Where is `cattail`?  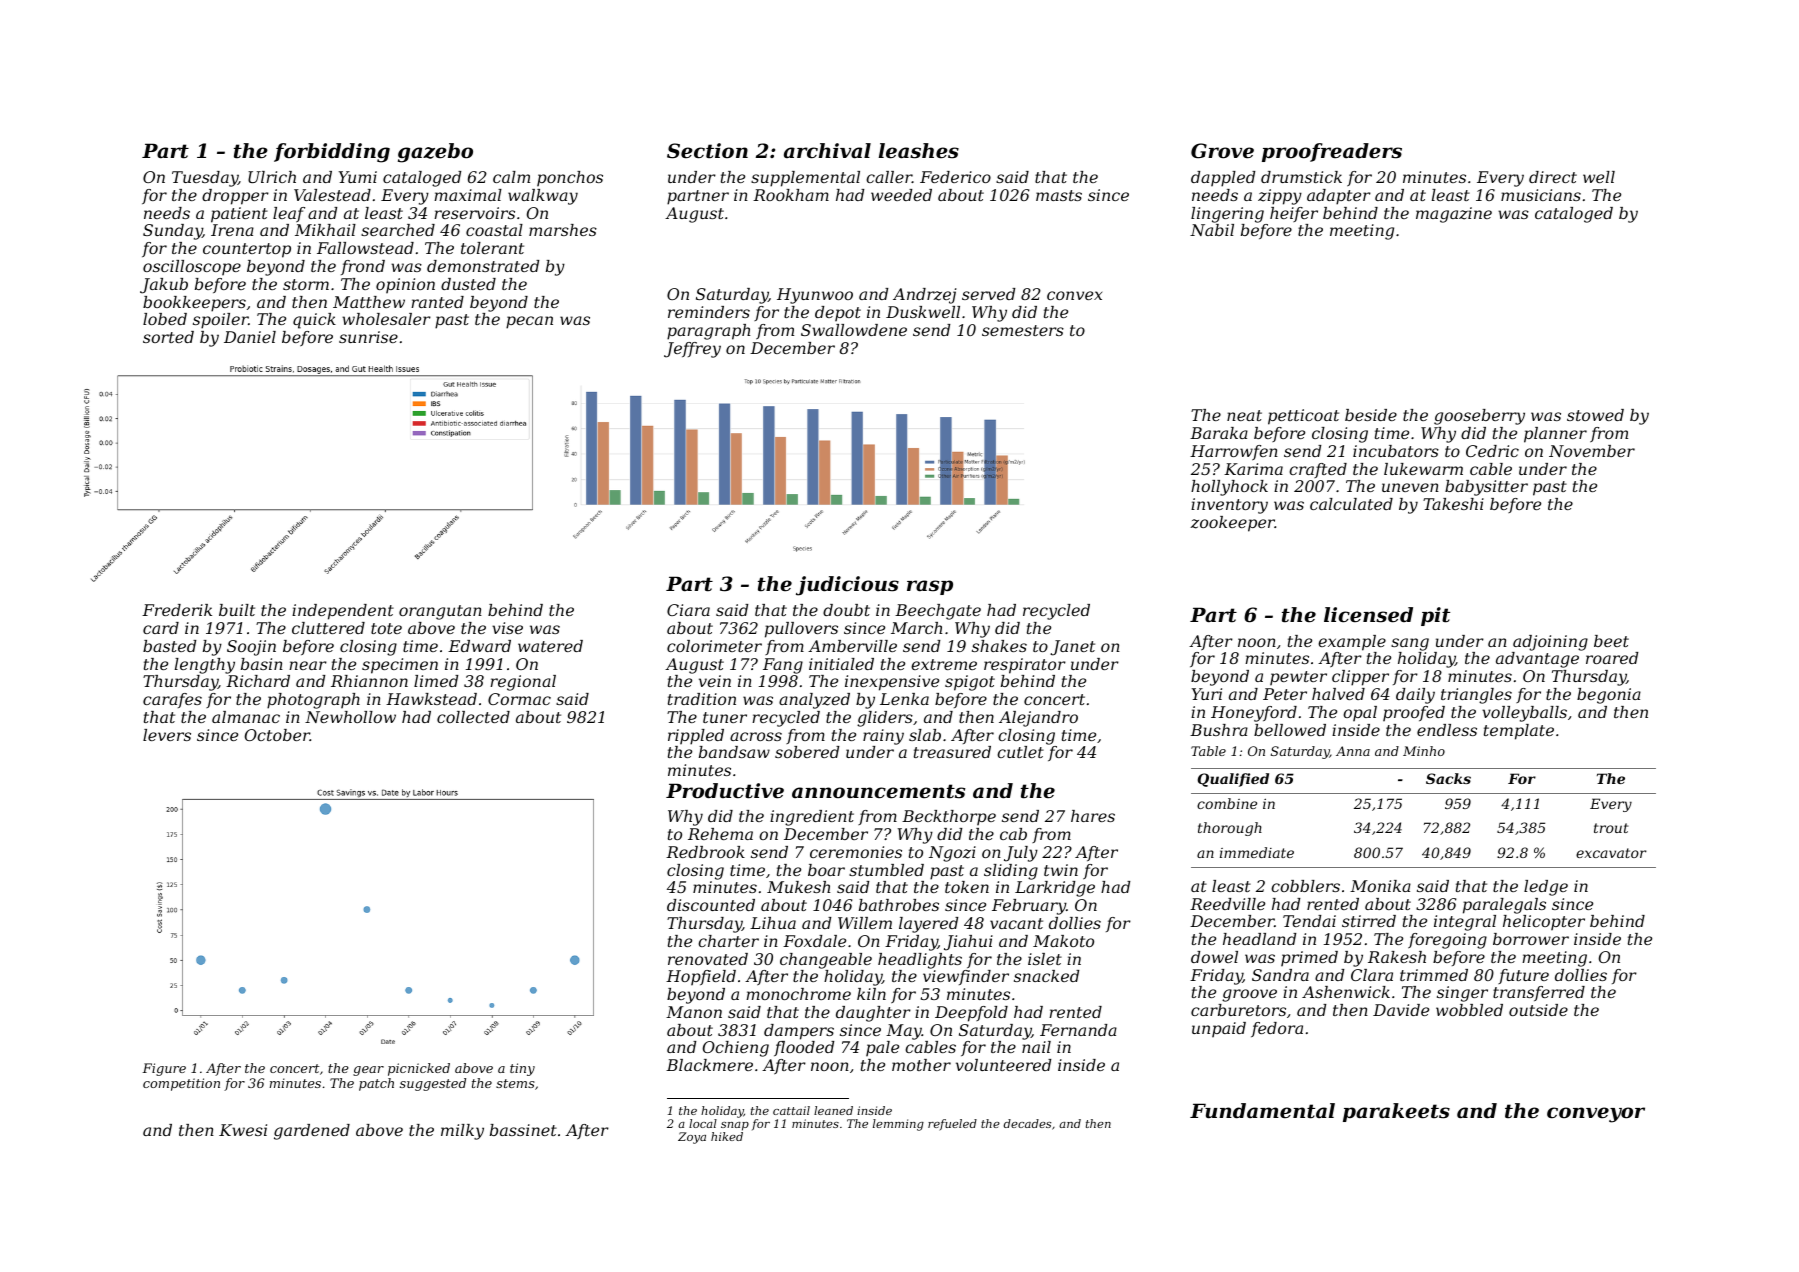
cattail is located at coordinates (791, 1110).
